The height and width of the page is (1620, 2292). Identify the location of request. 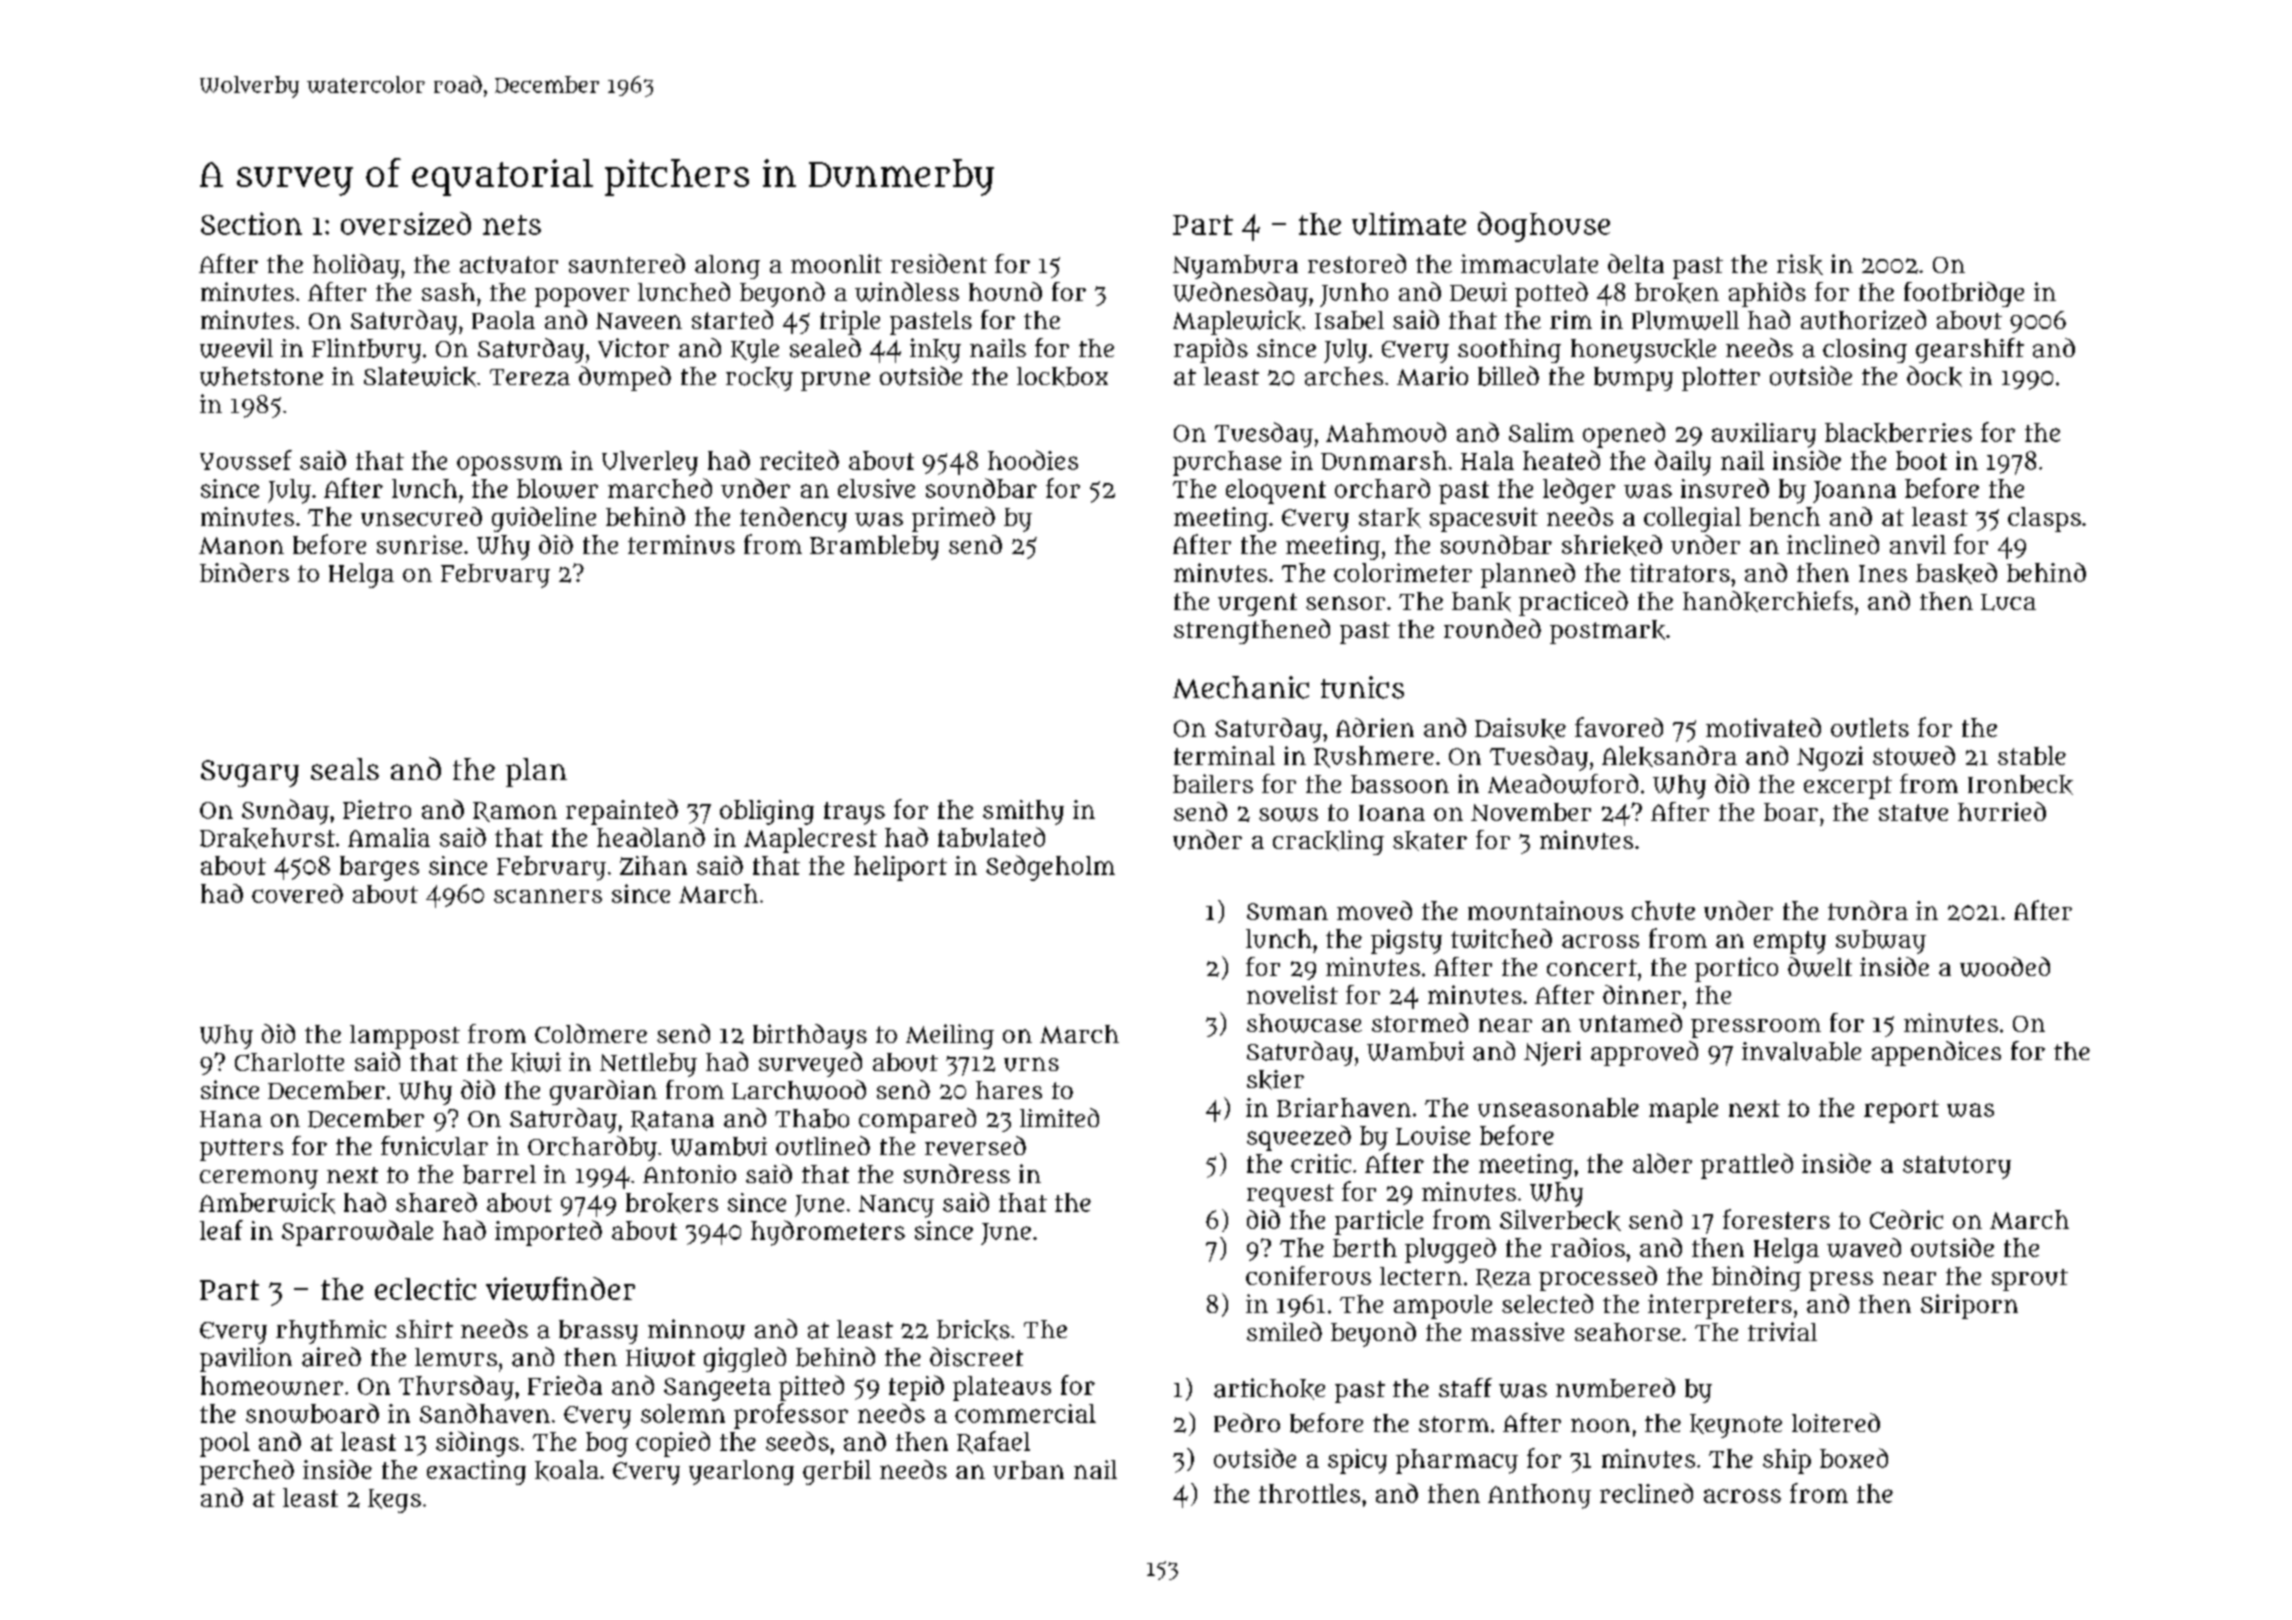
(1290, 1195).
